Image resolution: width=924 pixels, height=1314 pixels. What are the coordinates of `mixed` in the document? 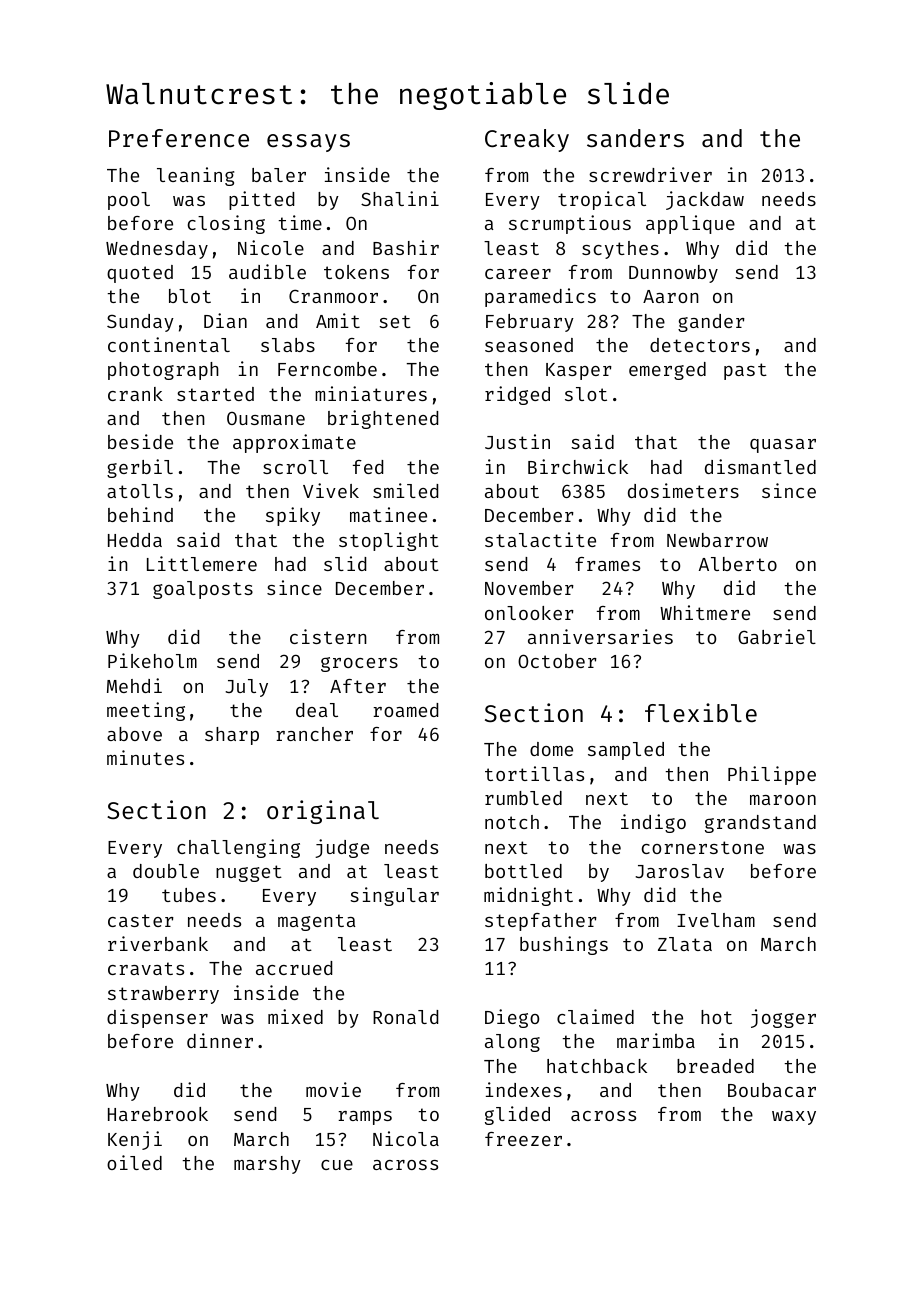 It's located at (295, 1016).
